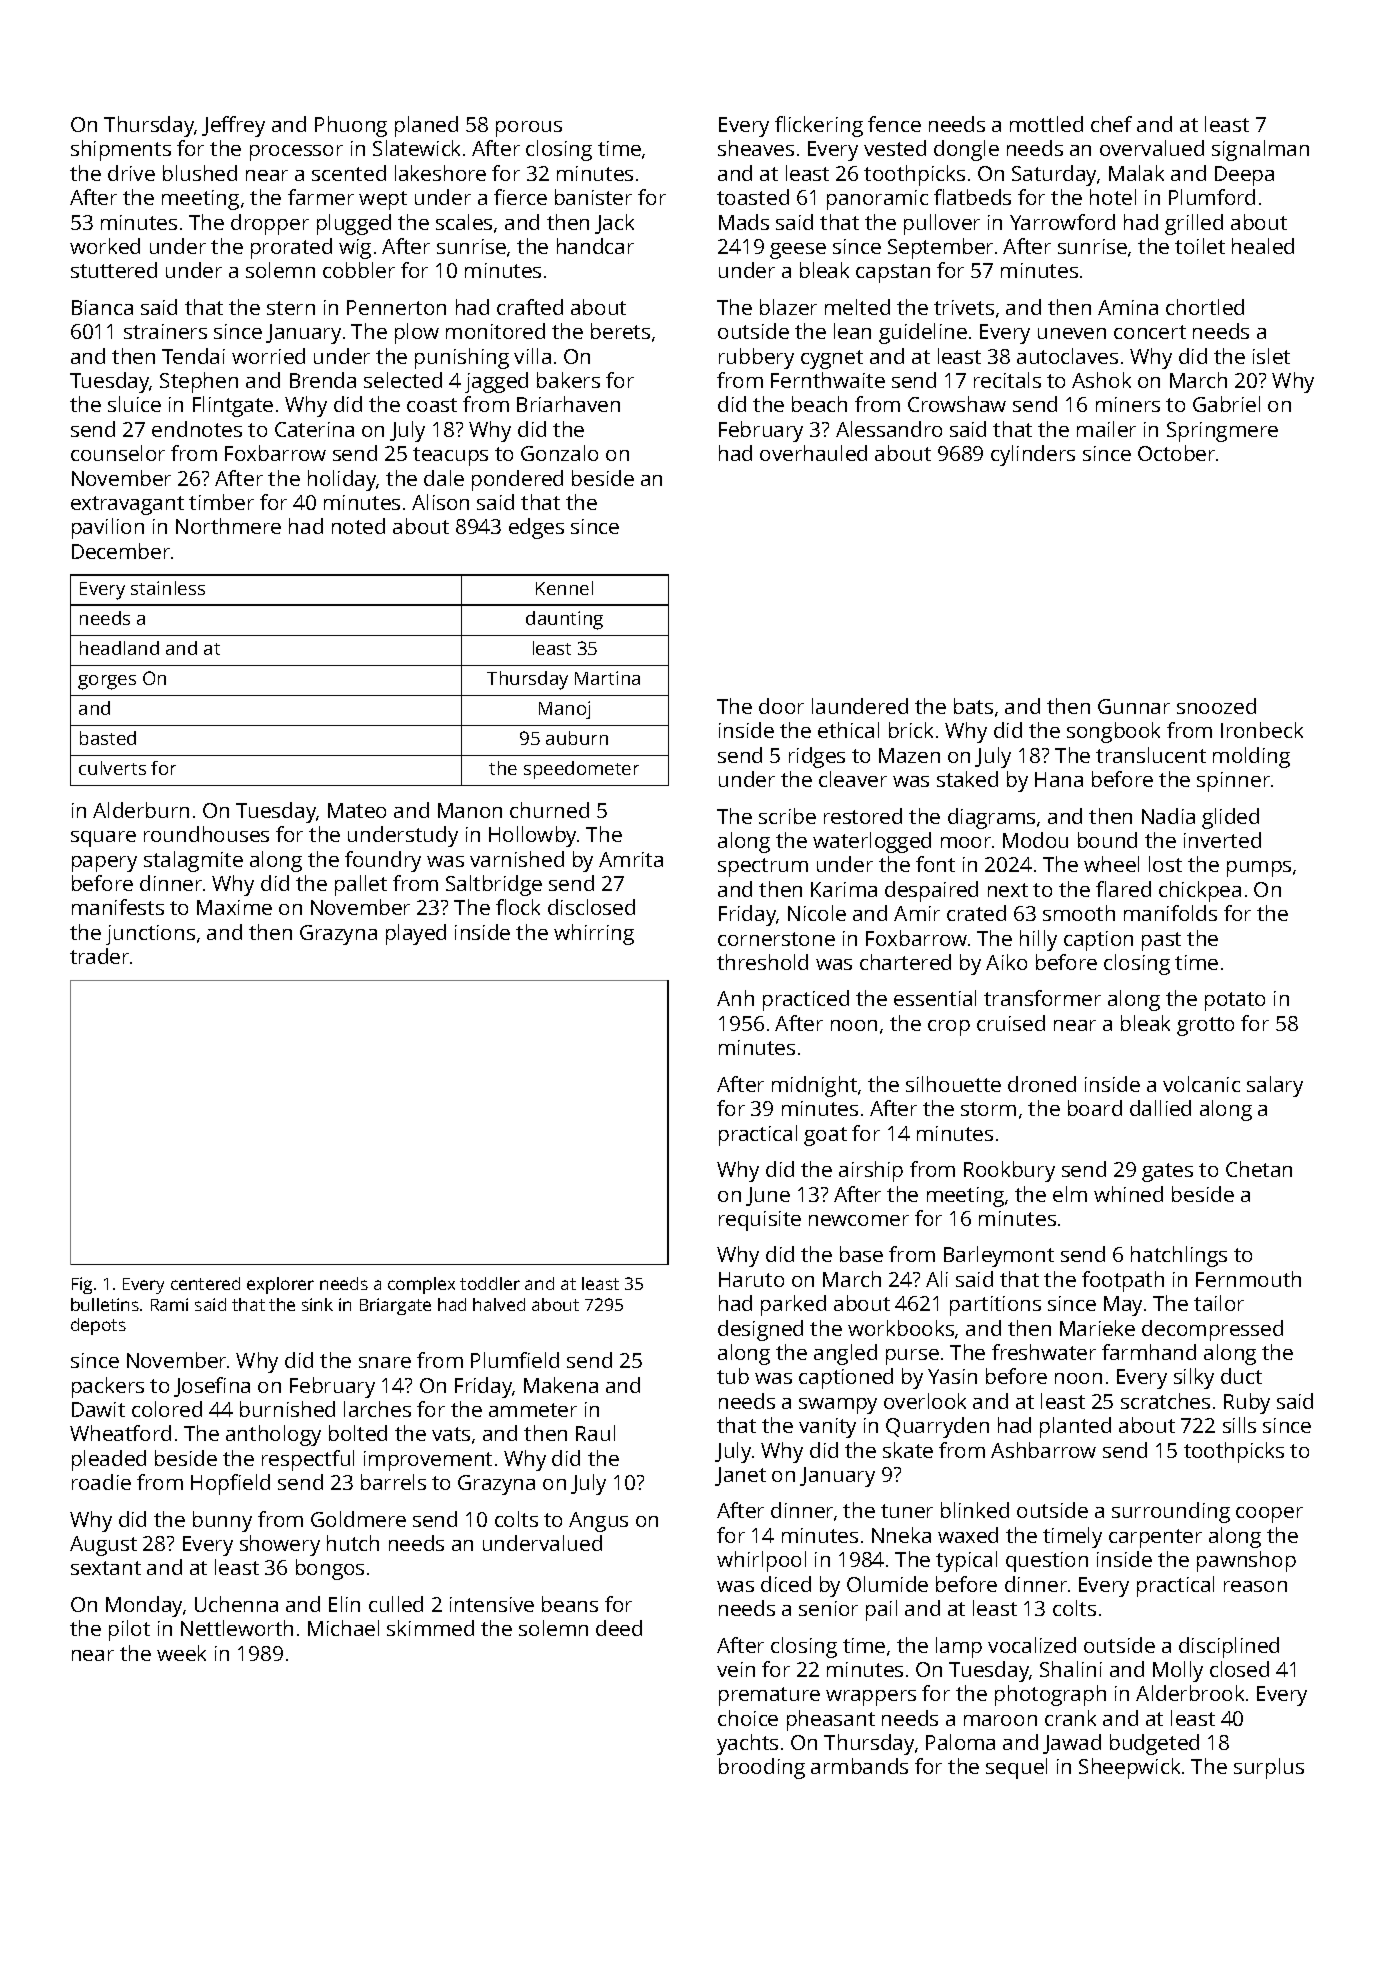 Image resolution: width=1386 pixels, height=1969 pixels. I want to click on bongos, so click(330, 1569).
